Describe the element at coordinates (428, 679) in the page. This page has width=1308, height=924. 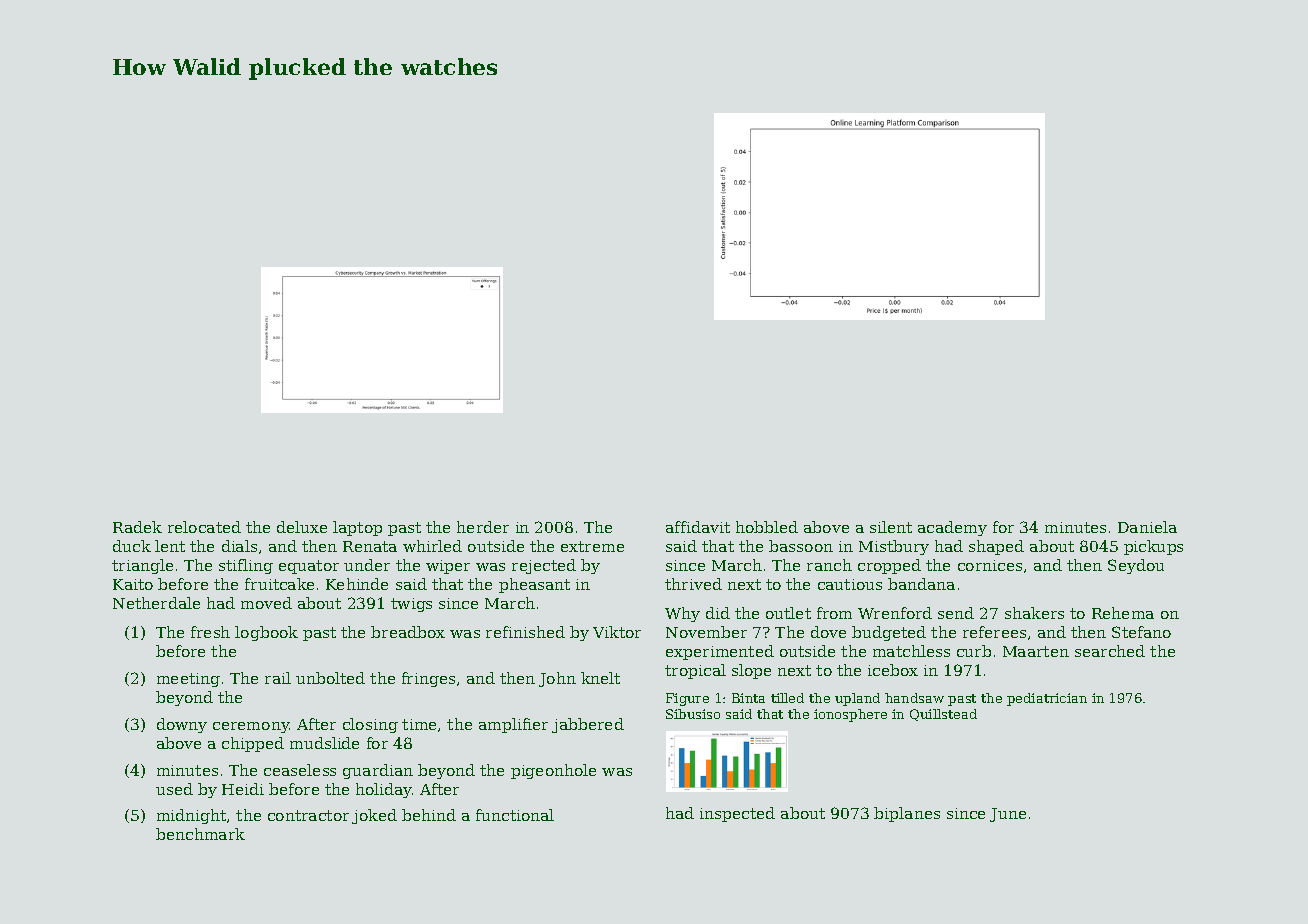
I see `fringes` at that location.
